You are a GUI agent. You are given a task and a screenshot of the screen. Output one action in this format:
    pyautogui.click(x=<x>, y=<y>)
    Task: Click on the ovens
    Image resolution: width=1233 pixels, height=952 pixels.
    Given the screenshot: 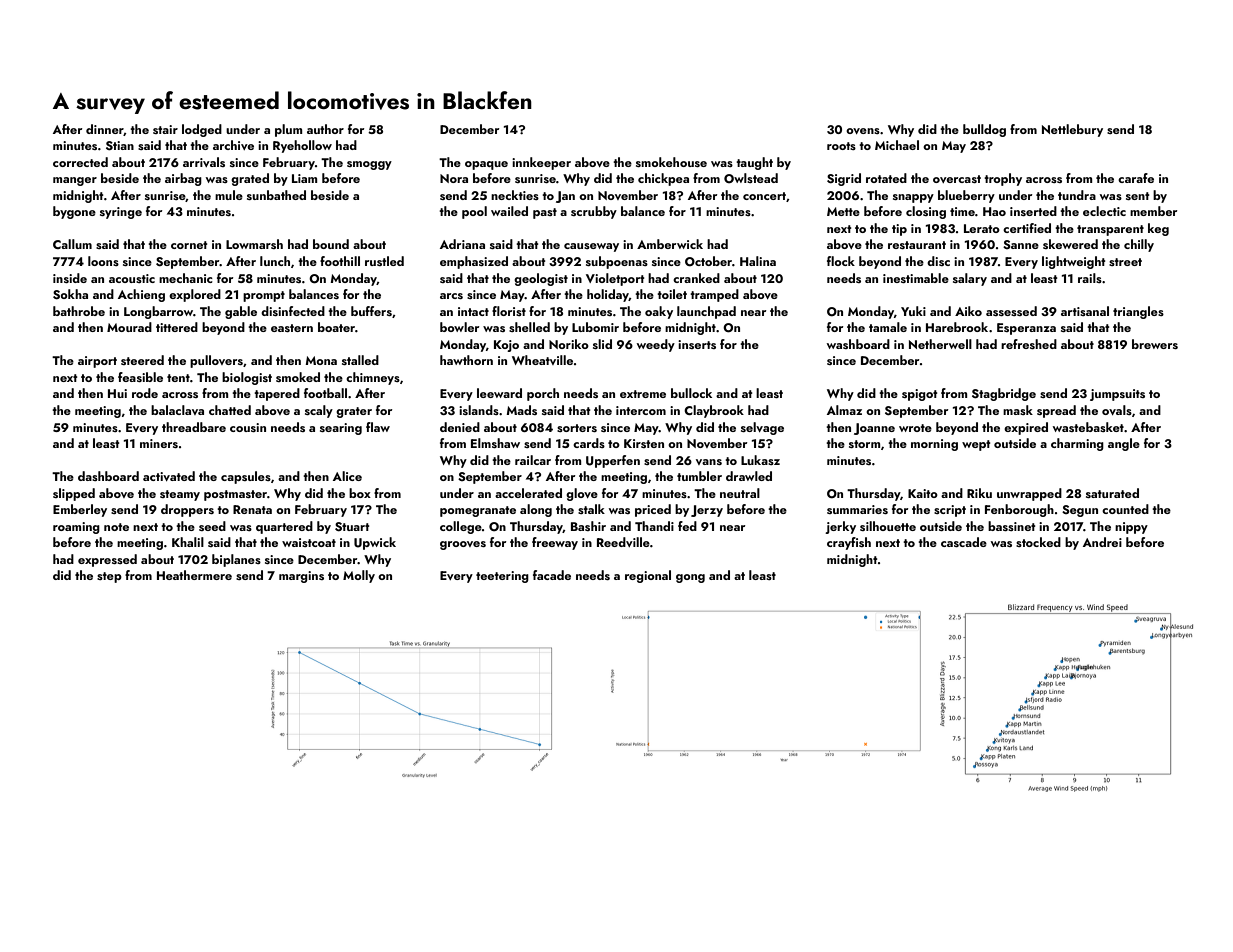 What is the action you would take?
    pyautogui.click(x=863, y=131)
